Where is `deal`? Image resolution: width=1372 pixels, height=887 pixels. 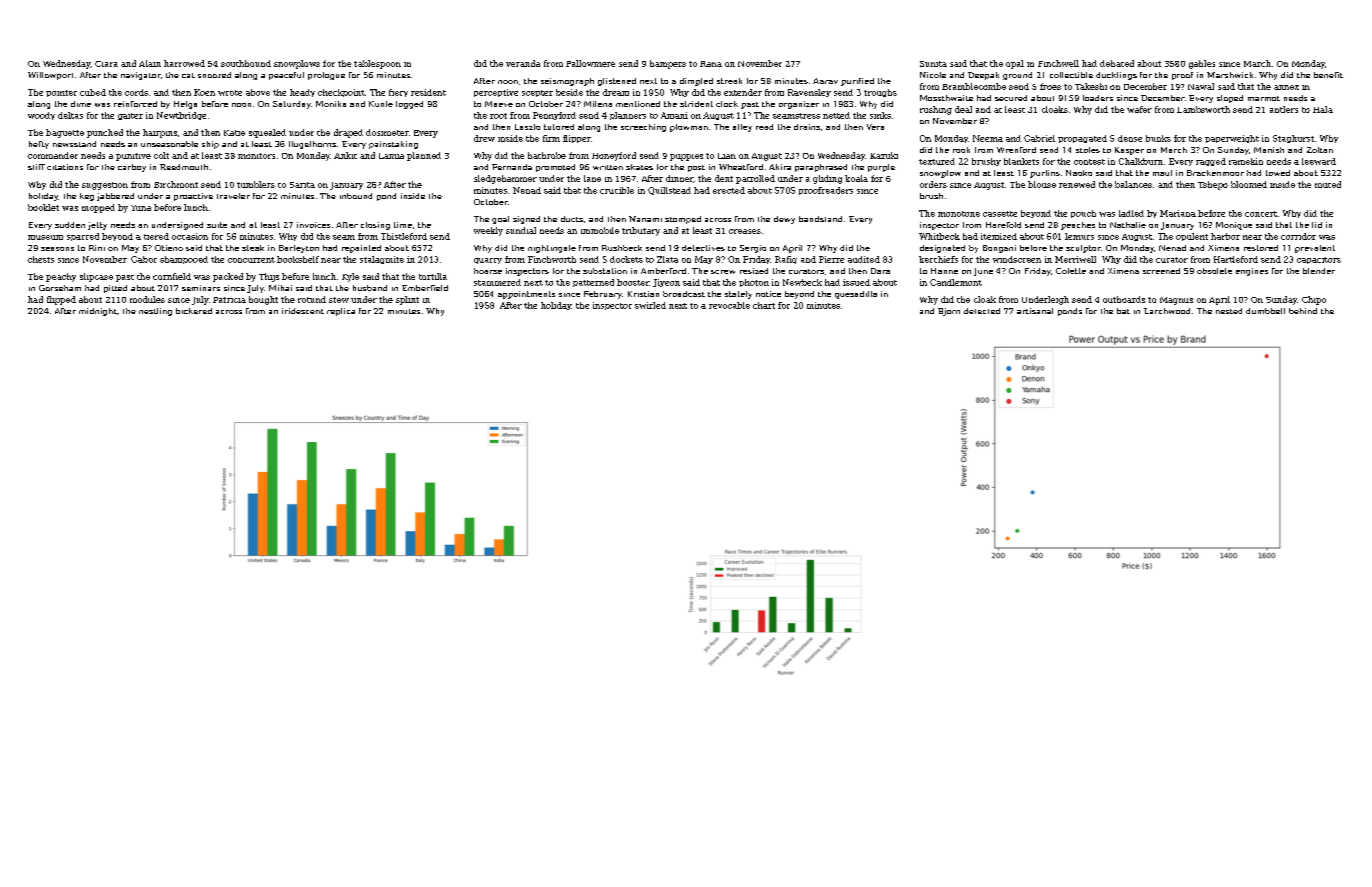 deal is located at coordinates (963, 109).
